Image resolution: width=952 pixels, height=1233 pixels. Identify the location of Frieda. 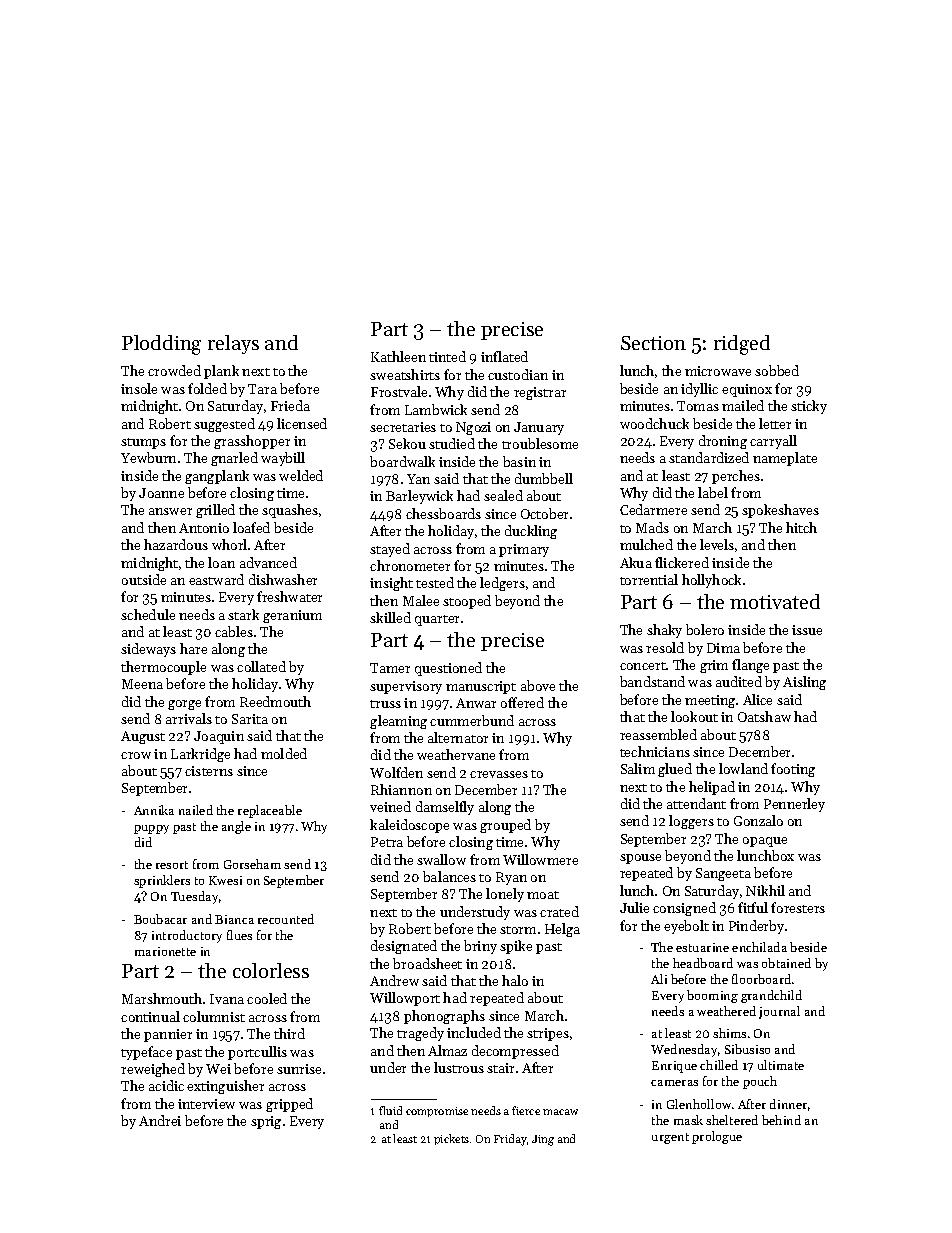
(290, 405).
